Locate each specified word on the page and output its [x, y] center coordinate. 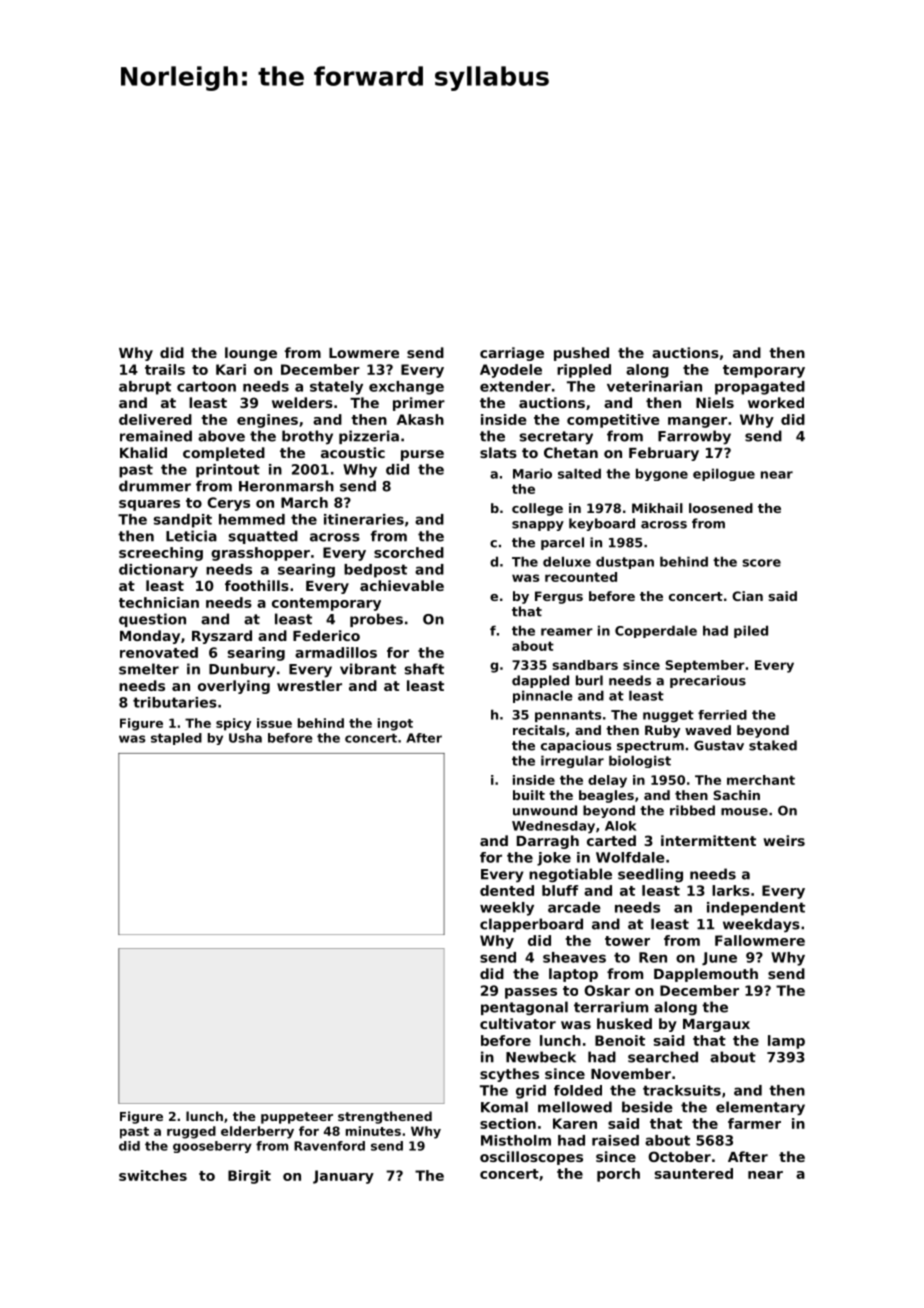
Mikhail [657, 508]
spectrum [650, 747]
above [221, 436]
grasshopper [260, 554]
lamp [786, 1042]
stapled [176, 739]
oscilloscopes [531, 1158]
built [529, 795]
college [537, 509]
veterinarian [654, 386]
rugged [191, 1132]
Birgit [249, 1177]
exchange [406, 388]
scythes [509, 1075]
